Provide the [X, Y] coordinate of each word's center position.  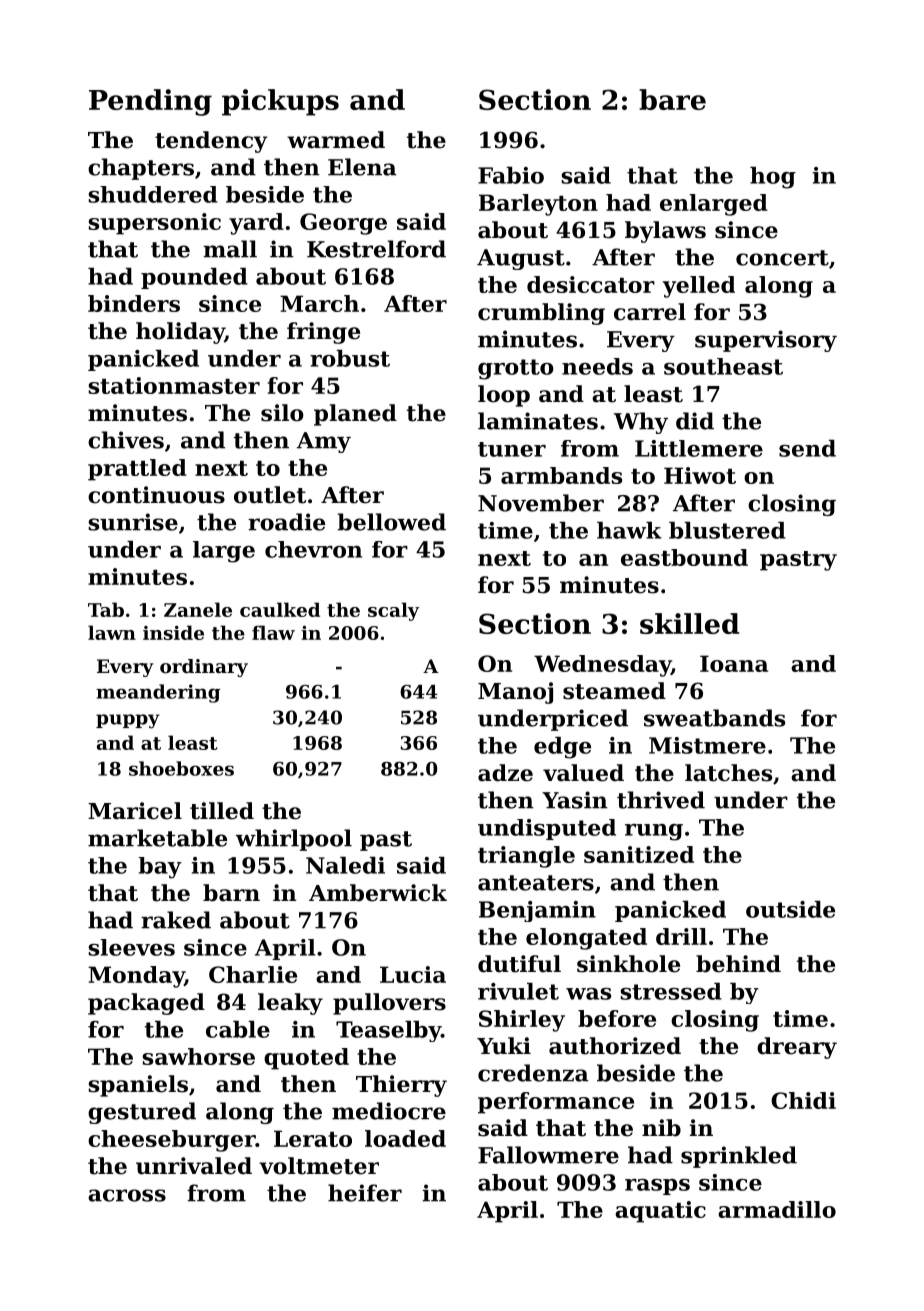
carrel [650, 312]
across [127, 1195]
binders [134, 303]
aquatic [660, 1212]
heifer [365, 1193]
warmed [336, 140]
